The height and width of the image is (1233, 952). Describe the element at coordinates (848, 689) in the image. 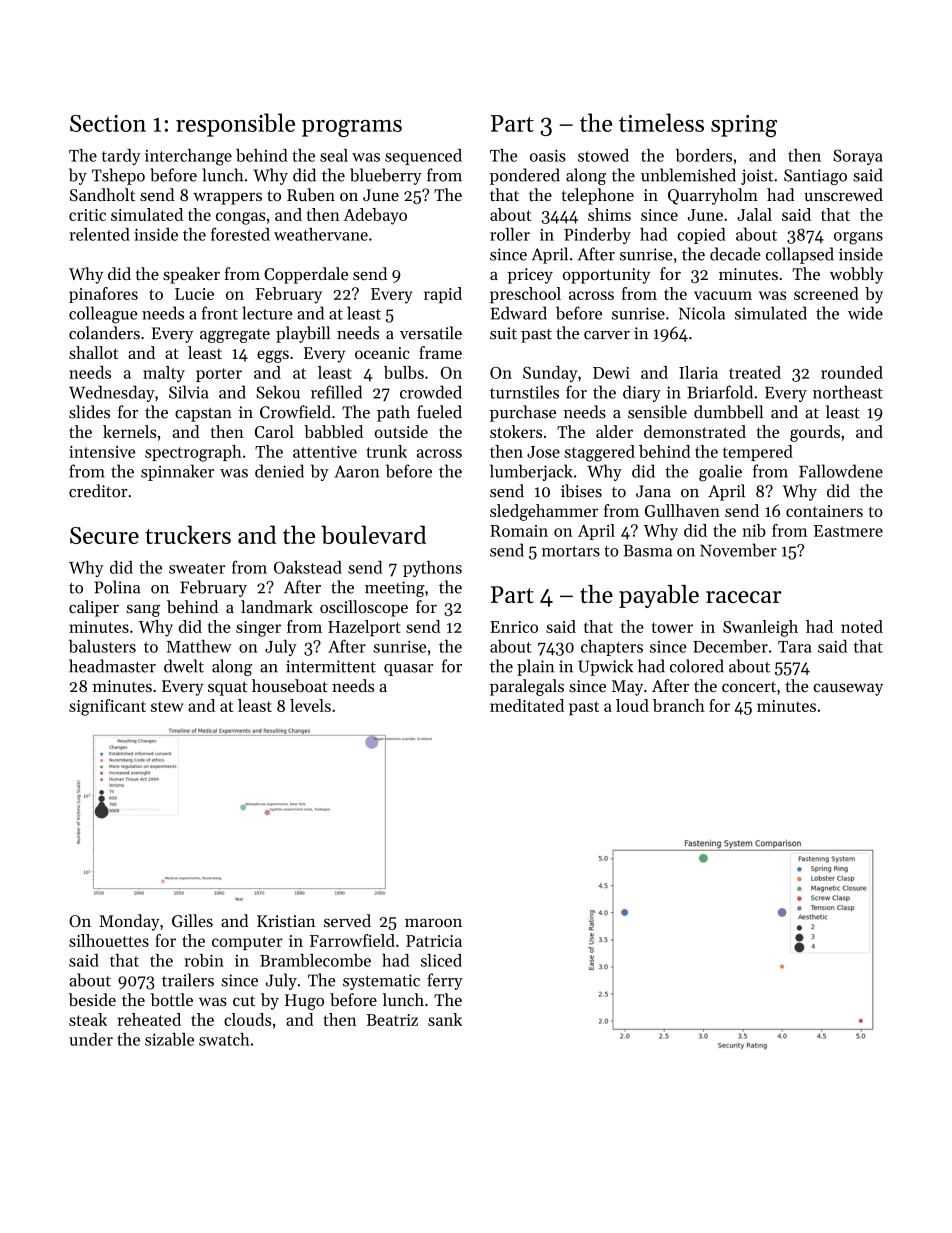

I see `causeway` at that location.
